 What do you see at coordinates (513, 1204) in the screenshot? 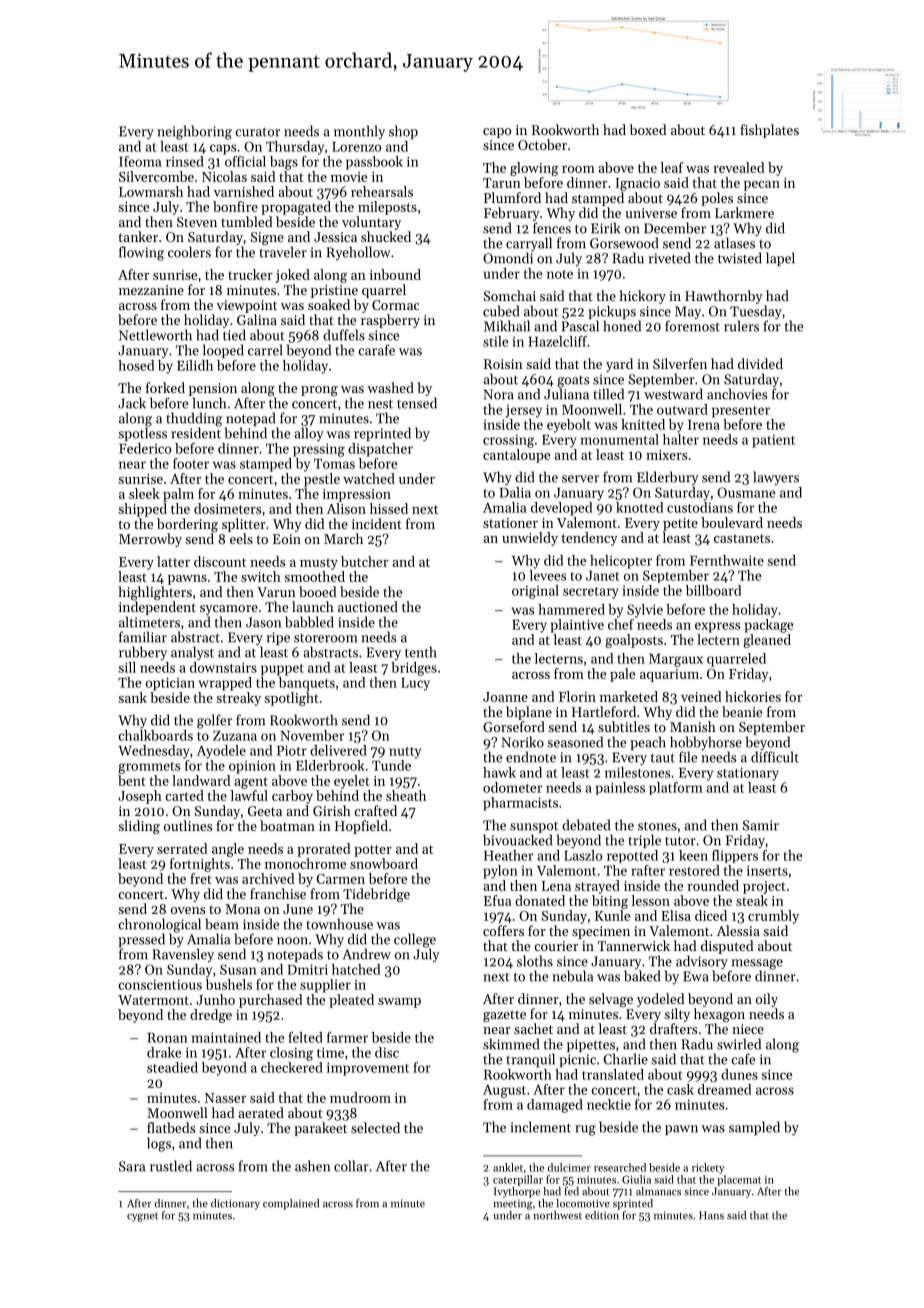
I see `meeting` at bounding box center [513, 1204].
